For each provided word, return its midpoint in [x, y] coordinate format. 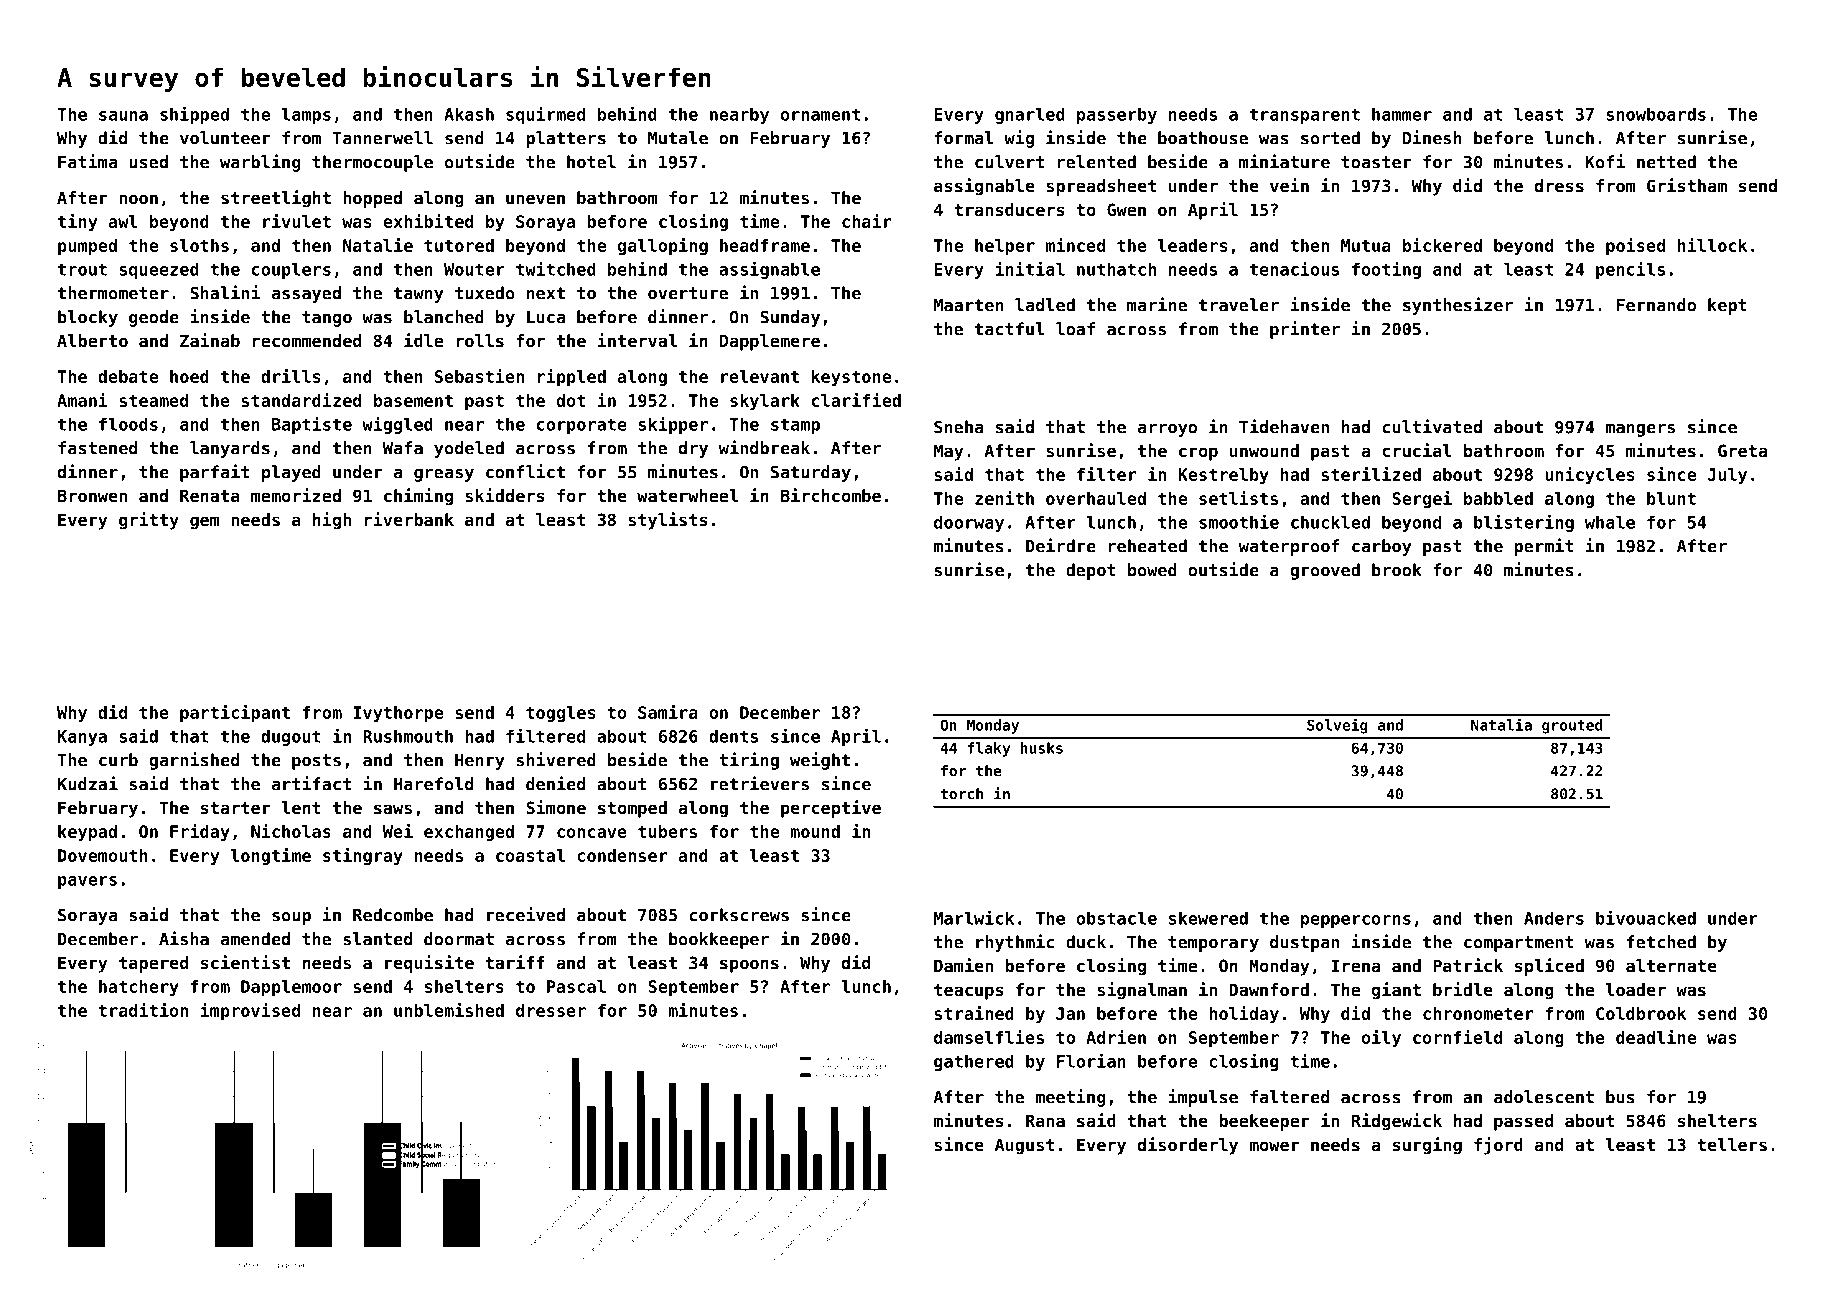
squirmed [545, 115]
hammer [1402, 114]
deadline [1656, 1037]
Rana [1045, 1120]
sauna [123, 116]
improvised [250, 1012]
